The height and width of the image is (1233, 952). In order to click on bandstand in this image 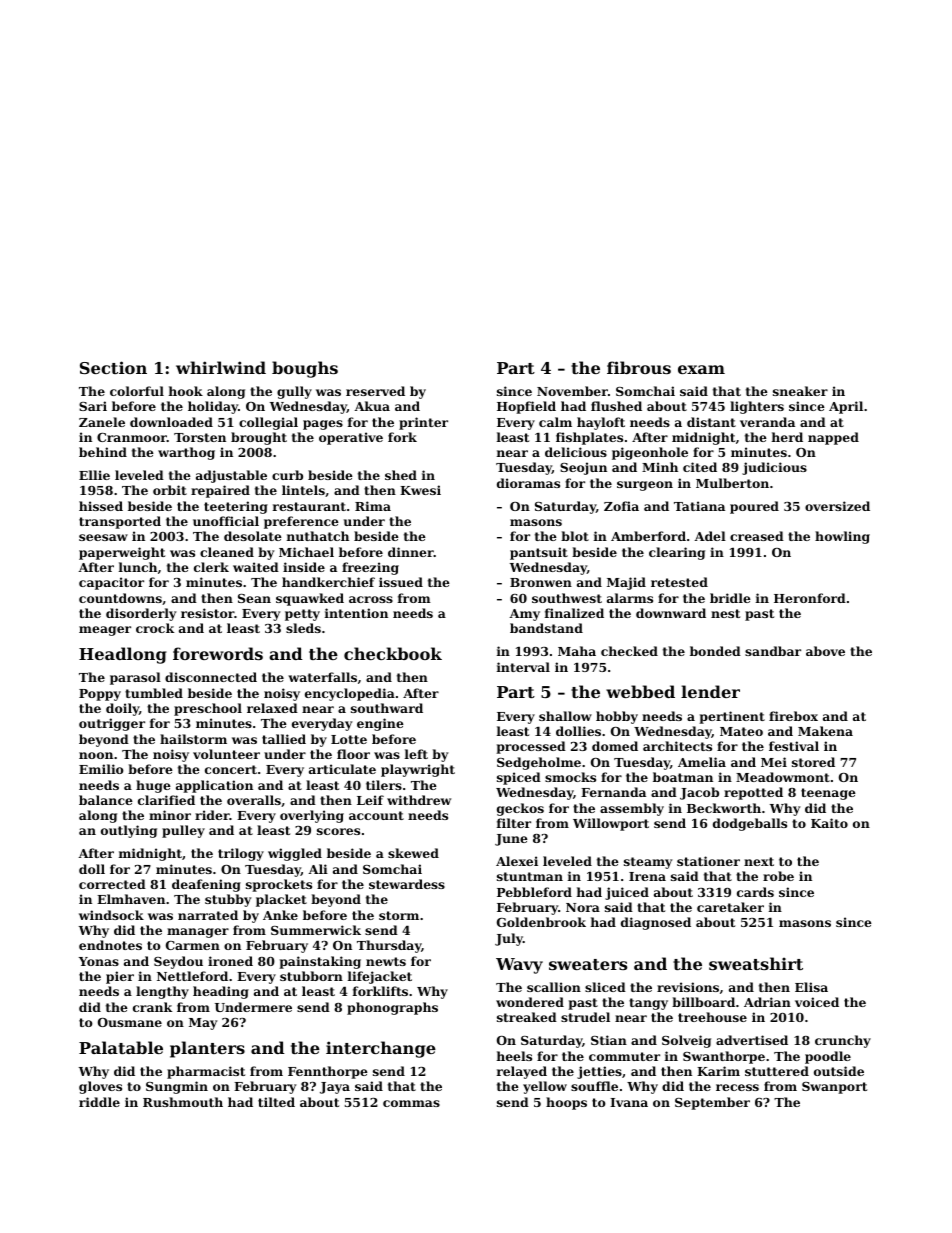, I will do `click(546, 628)`.
